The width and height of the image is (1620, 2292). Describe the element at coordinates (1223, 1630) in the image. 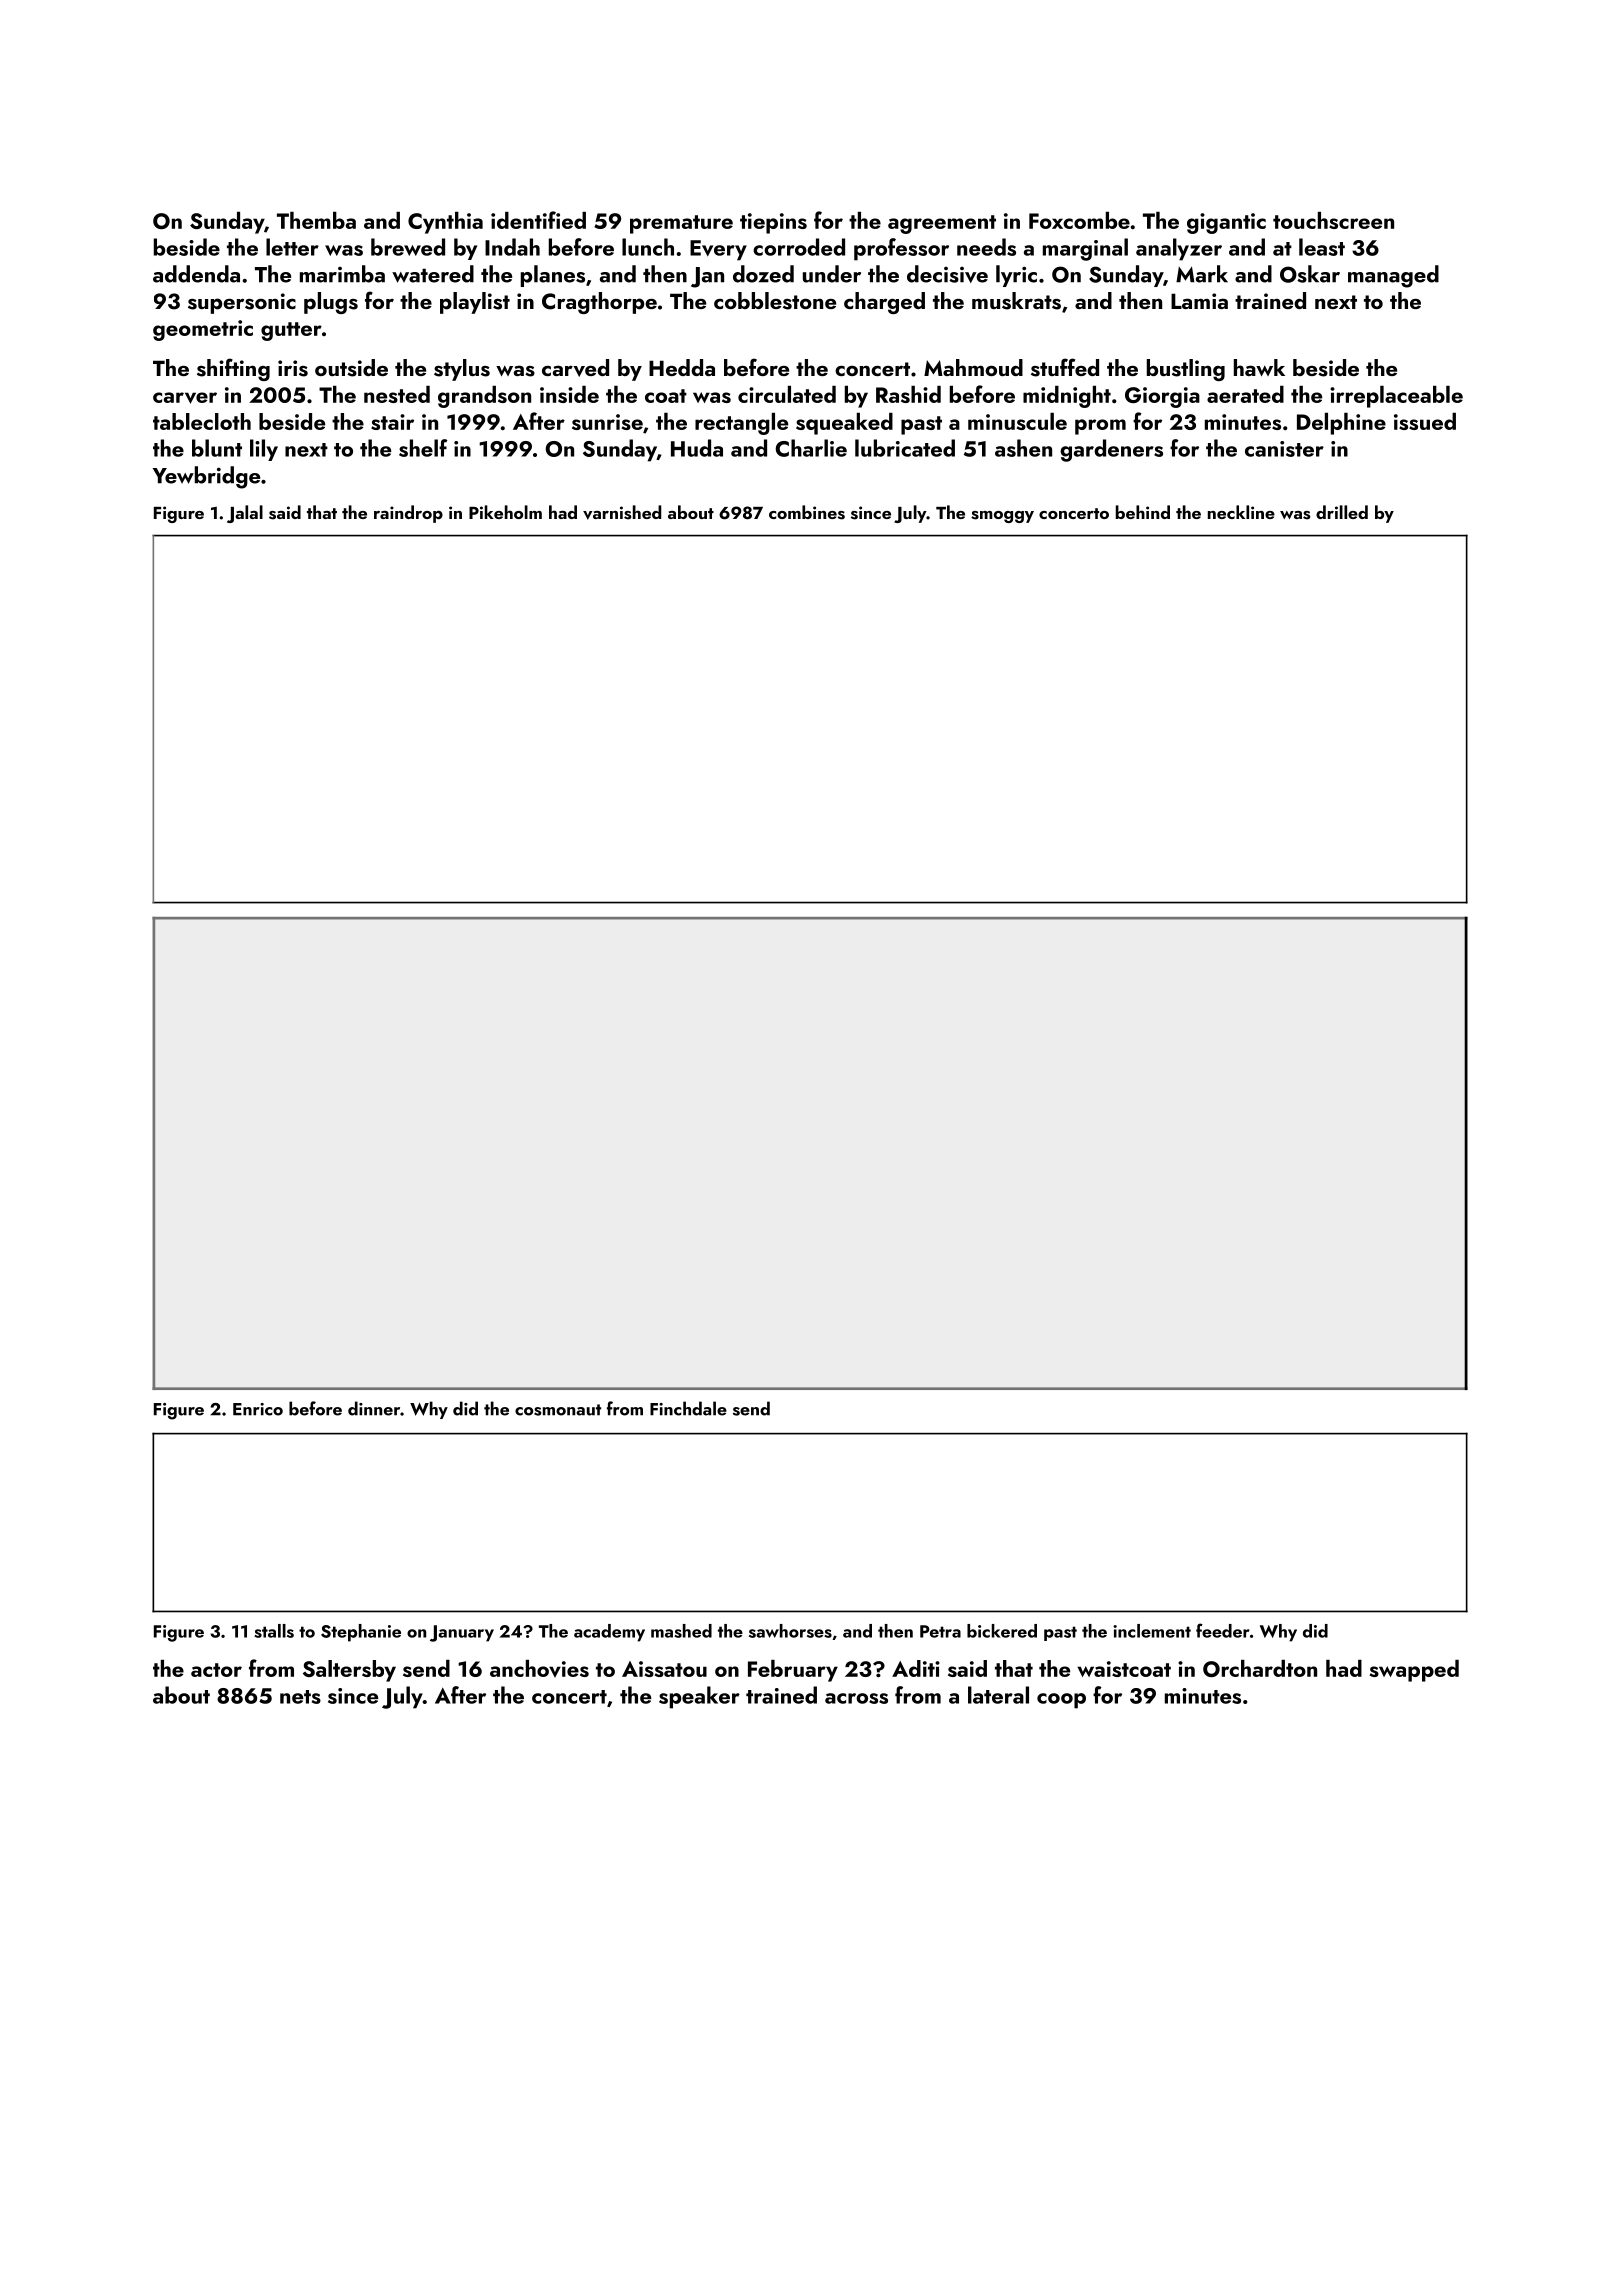

I see `feeder` at that location.
